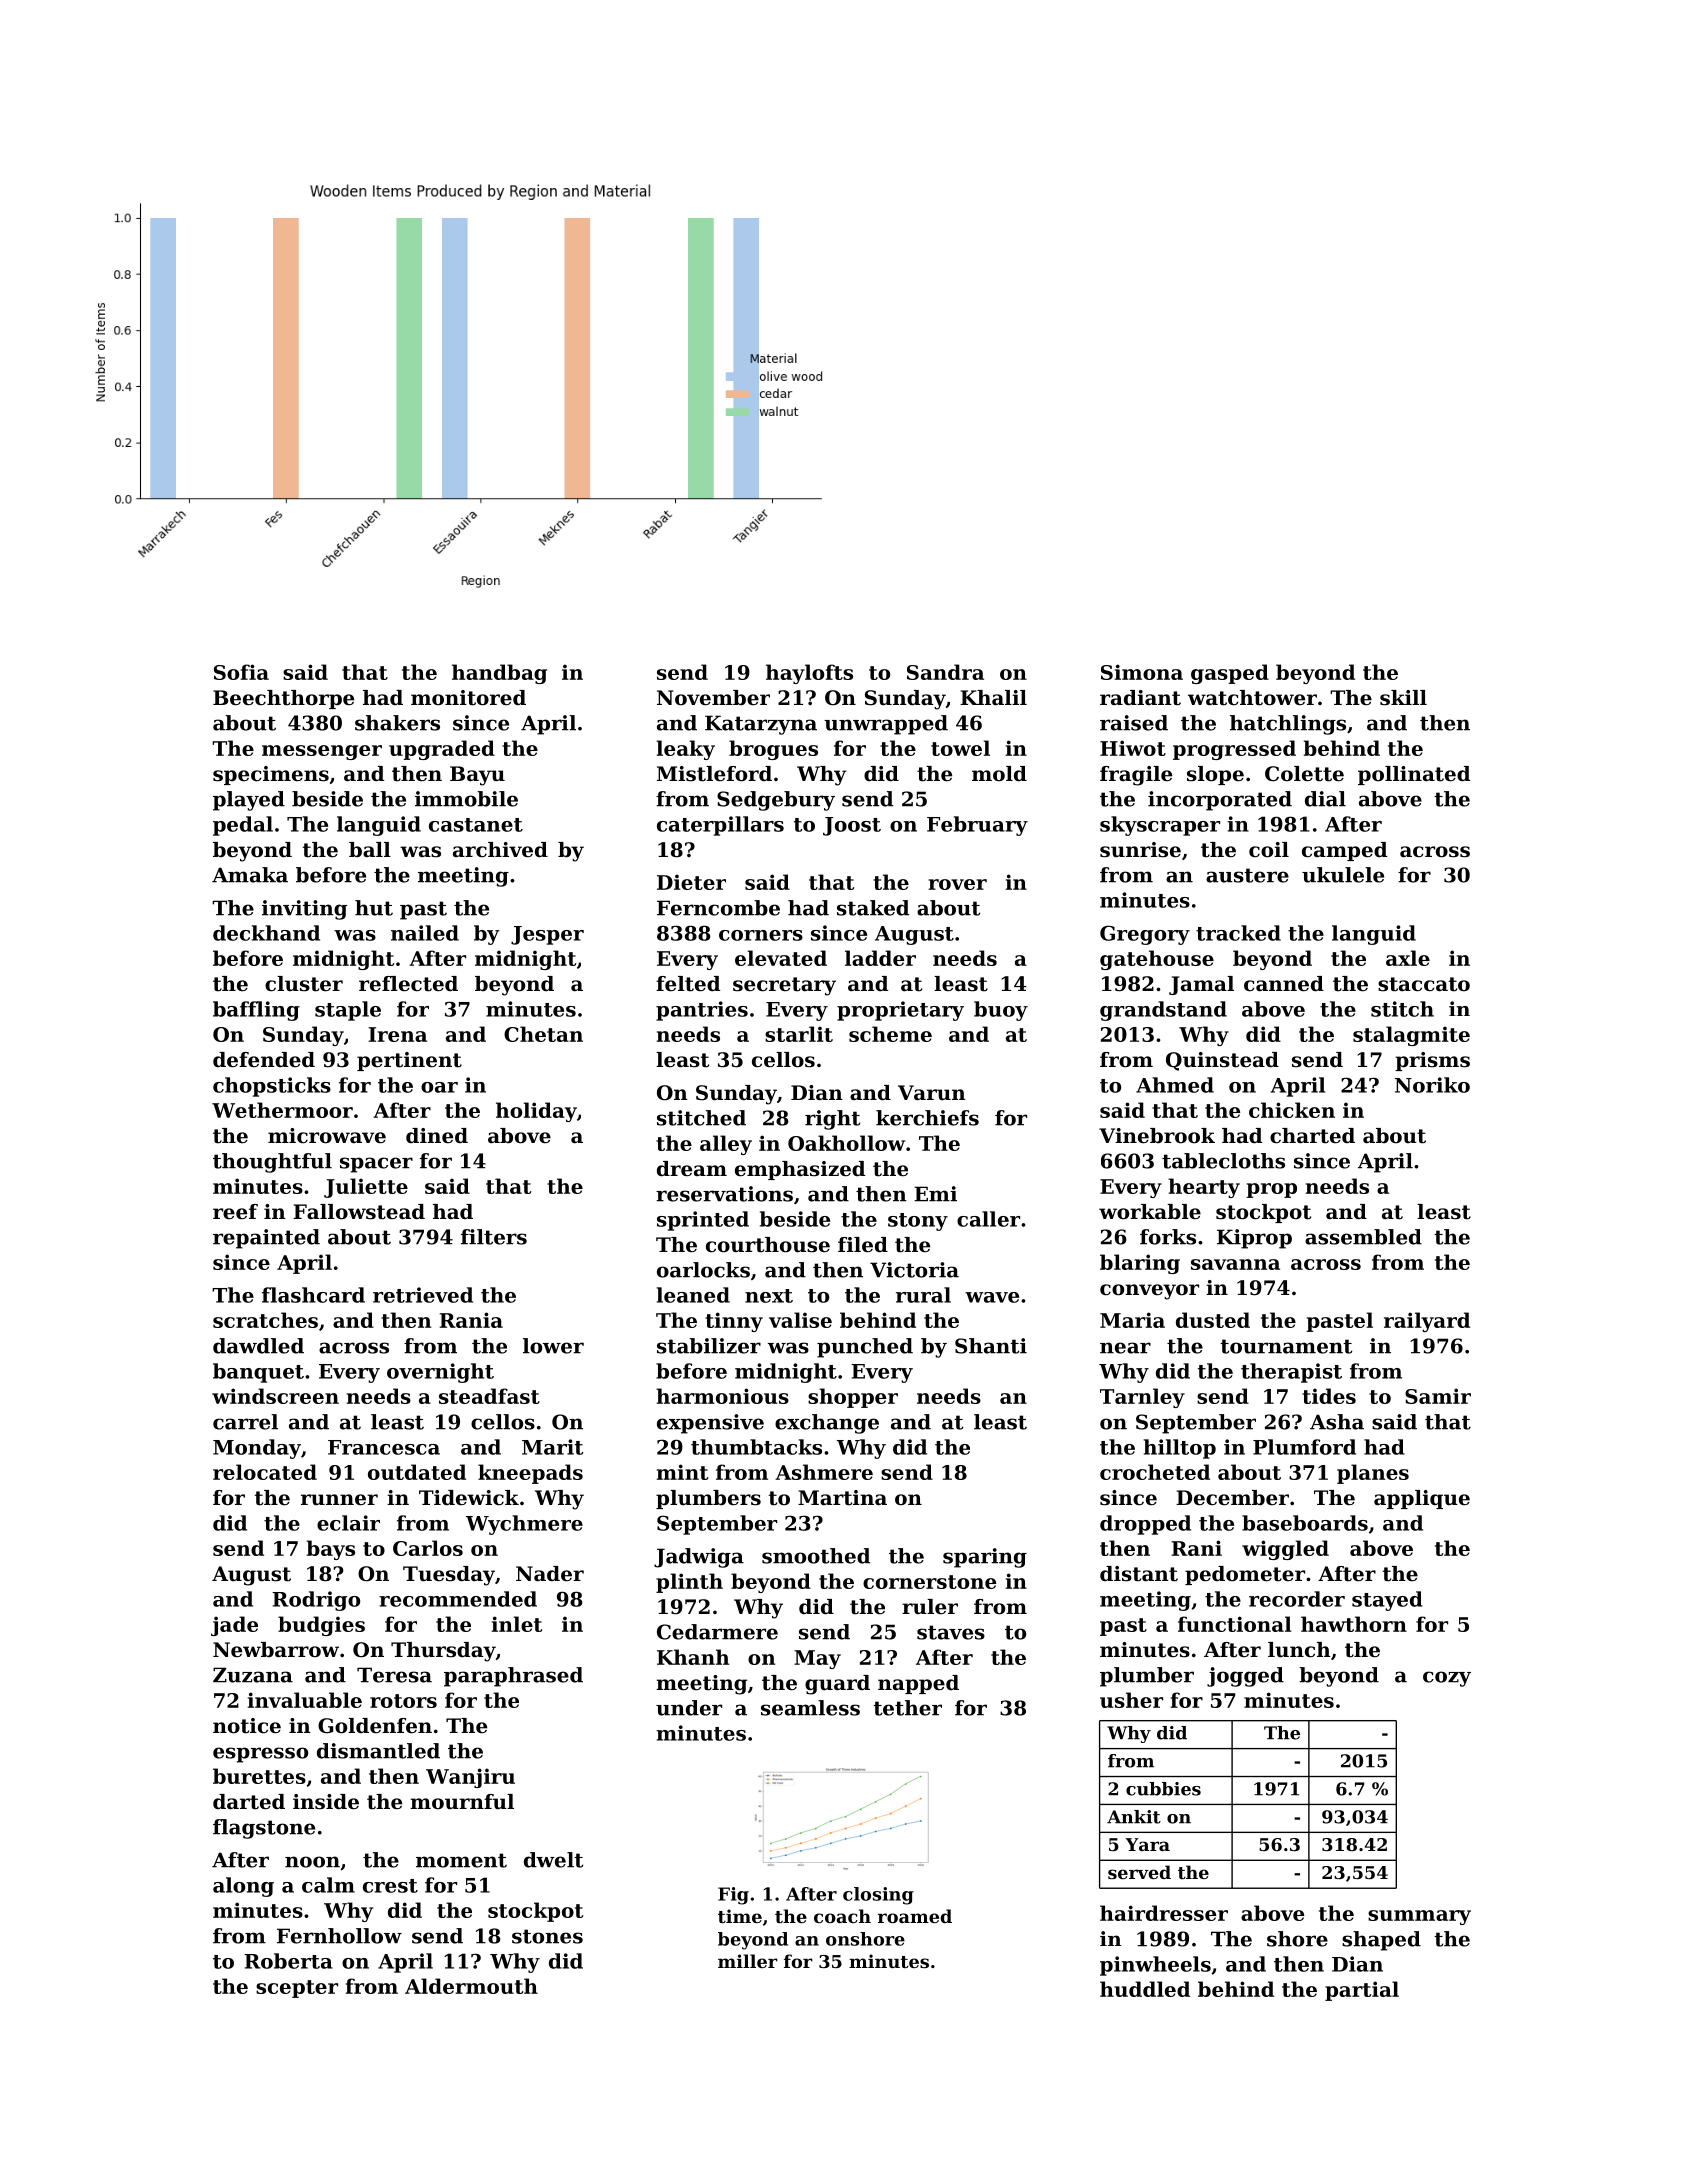  What do you see at coordinates (425, 933) in the document?
I see `nailed` at bounding box center [425, 933].
